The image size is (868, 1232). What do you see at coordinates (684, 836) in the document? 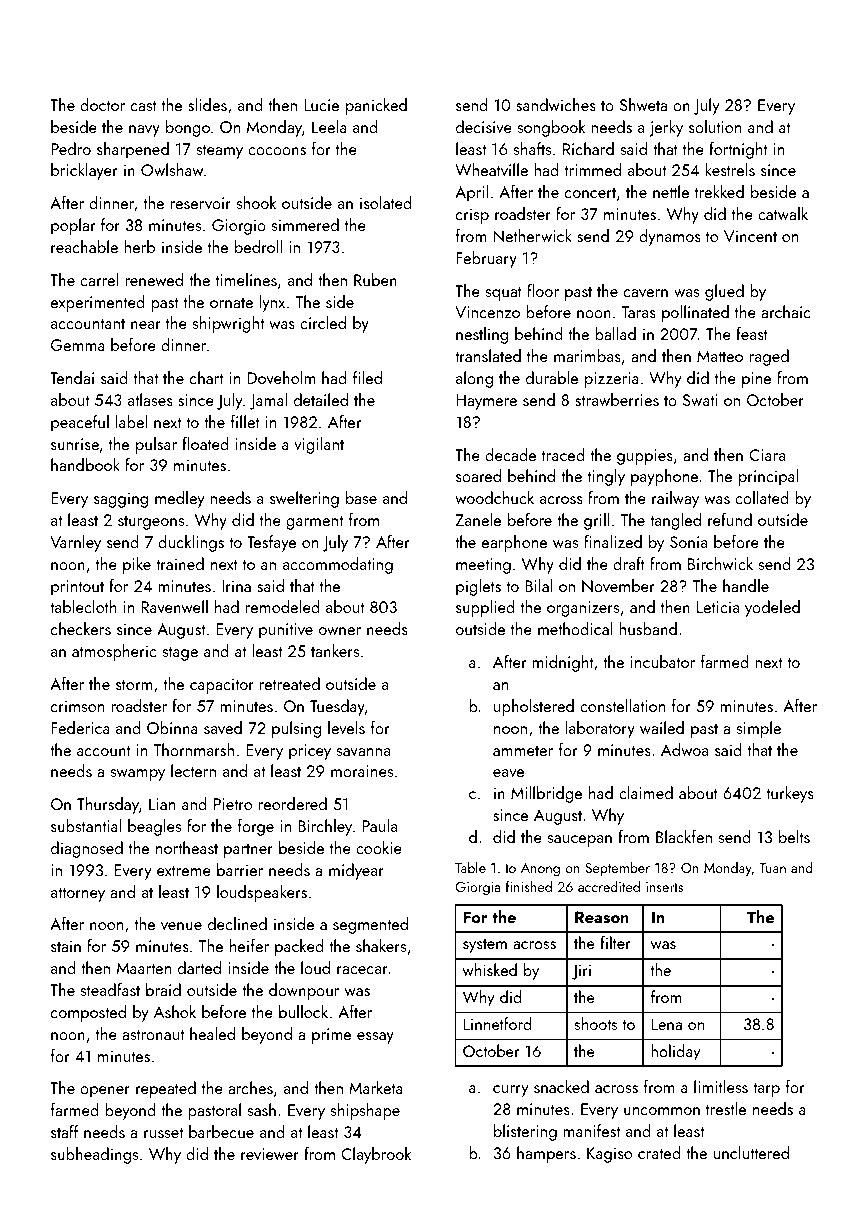
I see `Blackfen` at bounding box center [684, 836].
